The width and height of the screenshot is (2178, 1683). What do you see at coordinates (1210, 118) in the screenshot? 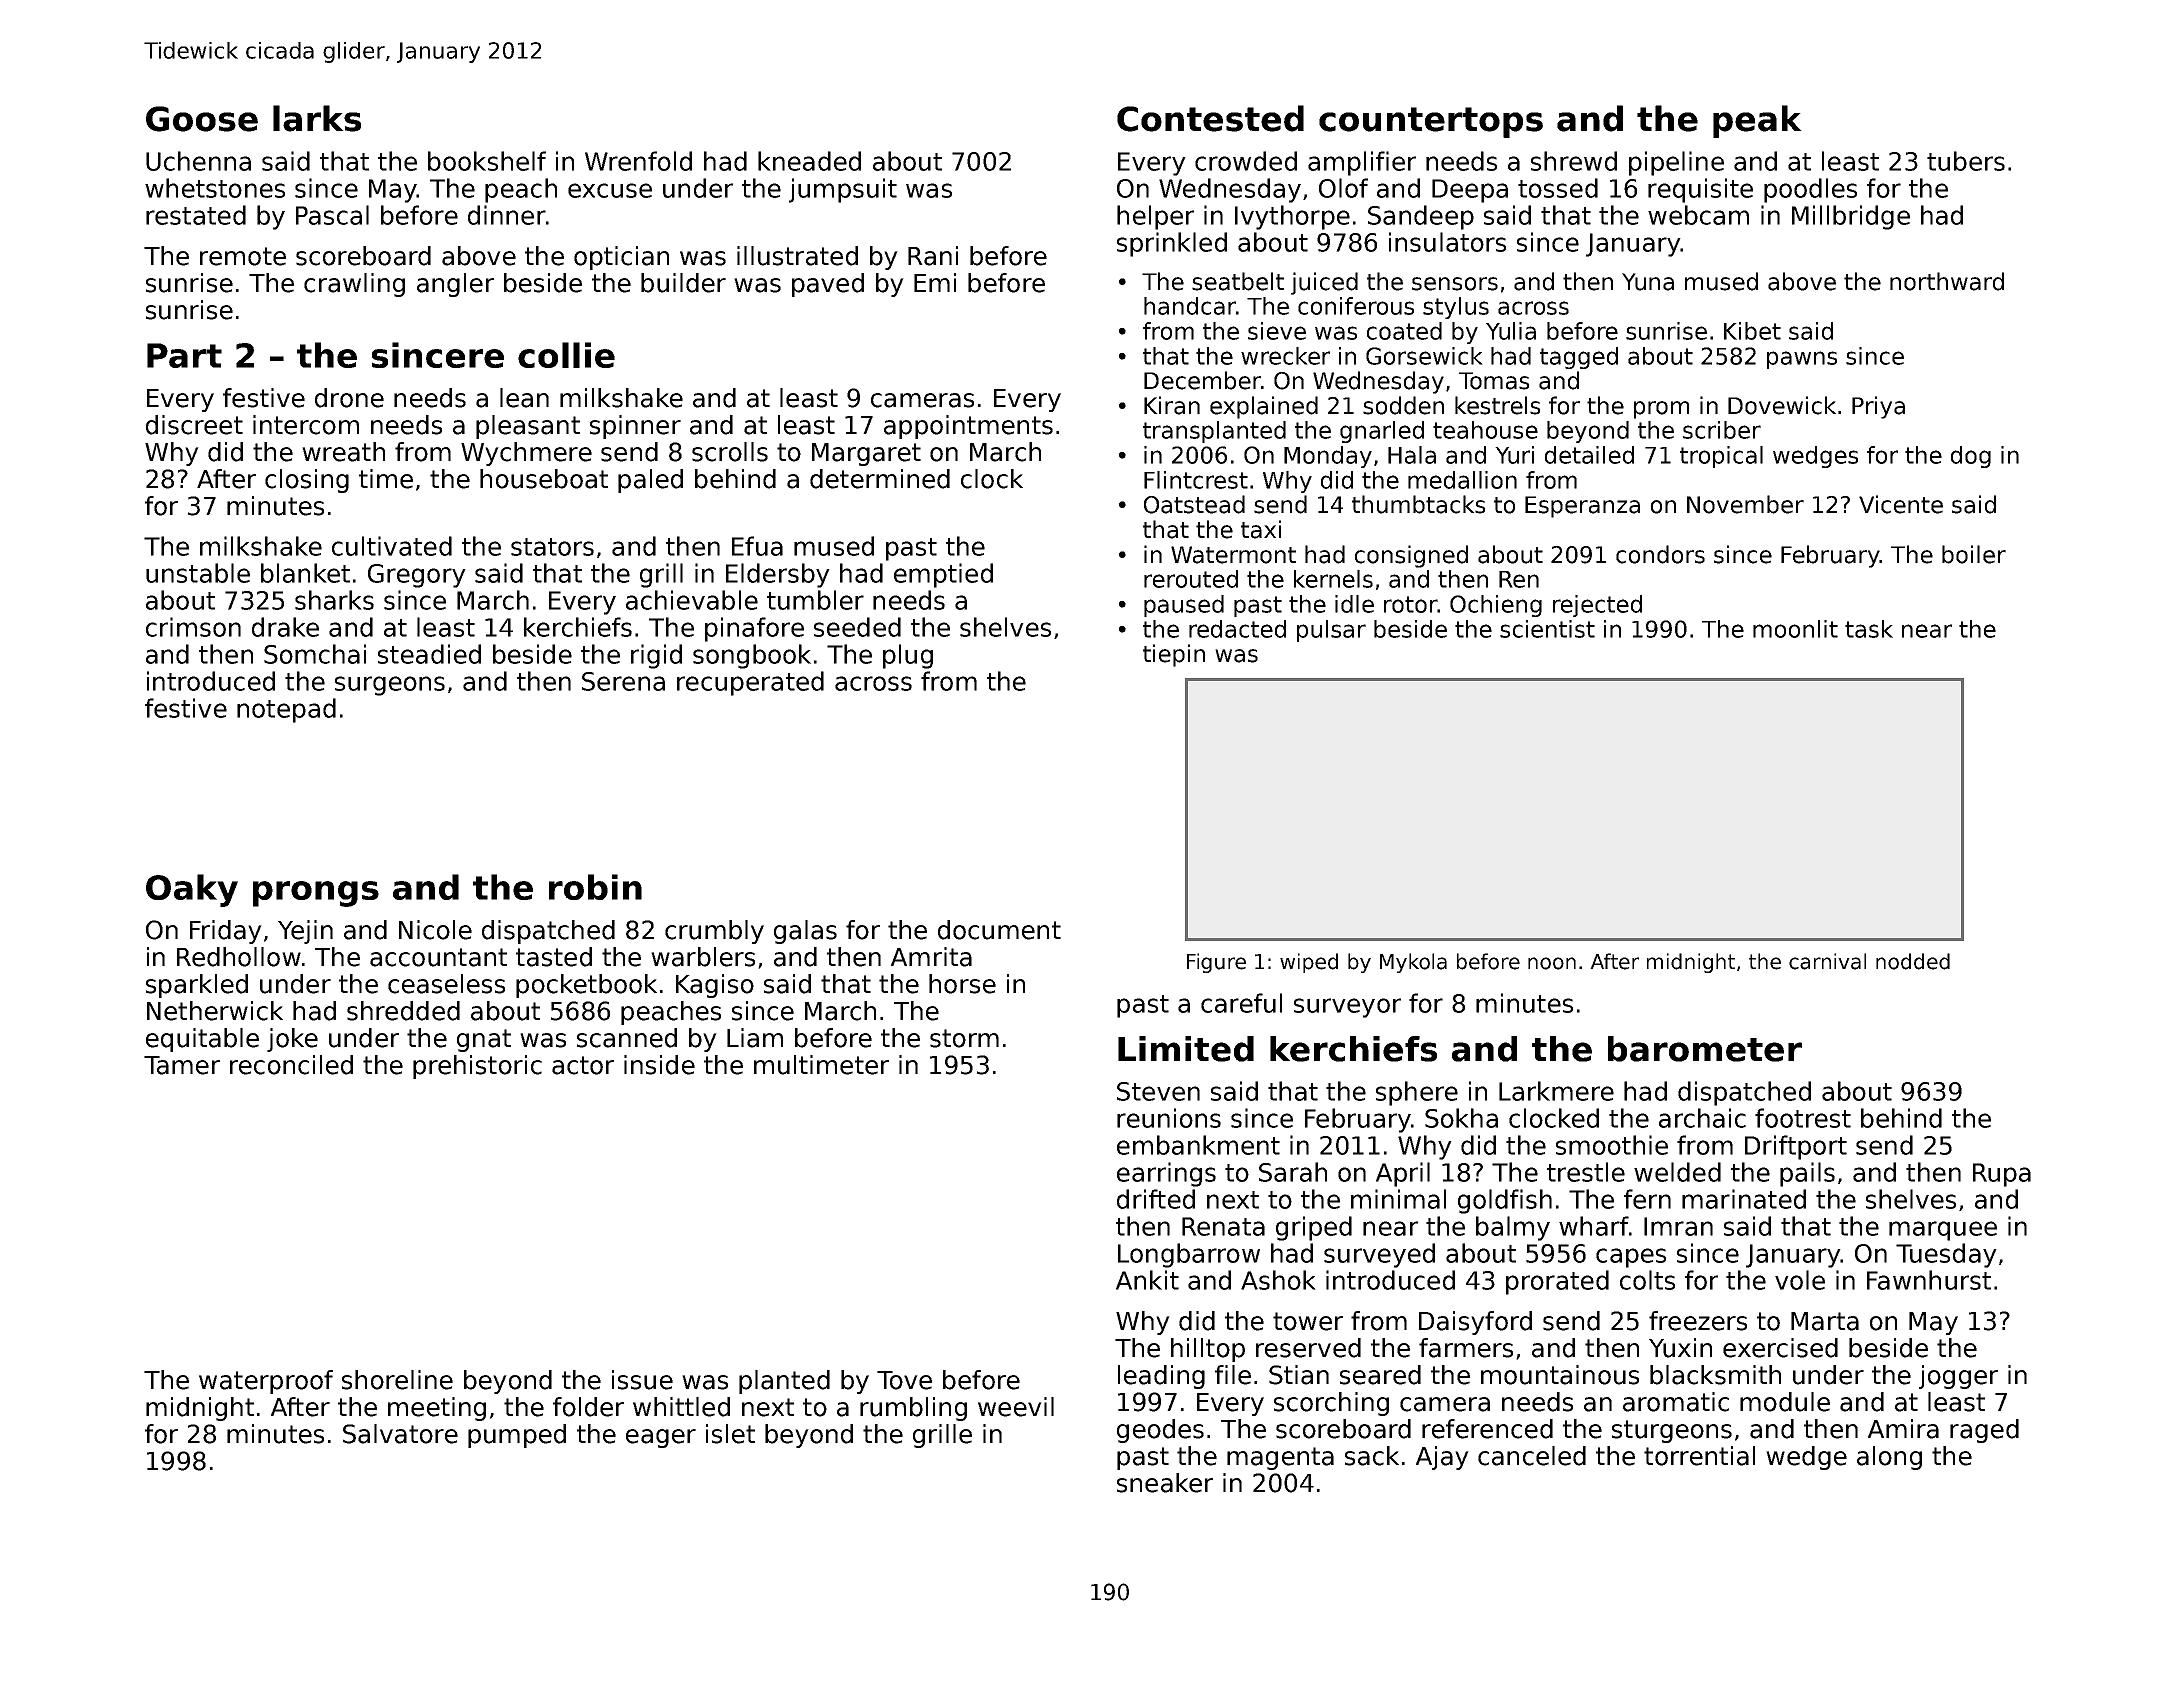
I see `Contested` at bounding box center [1210, 118].
